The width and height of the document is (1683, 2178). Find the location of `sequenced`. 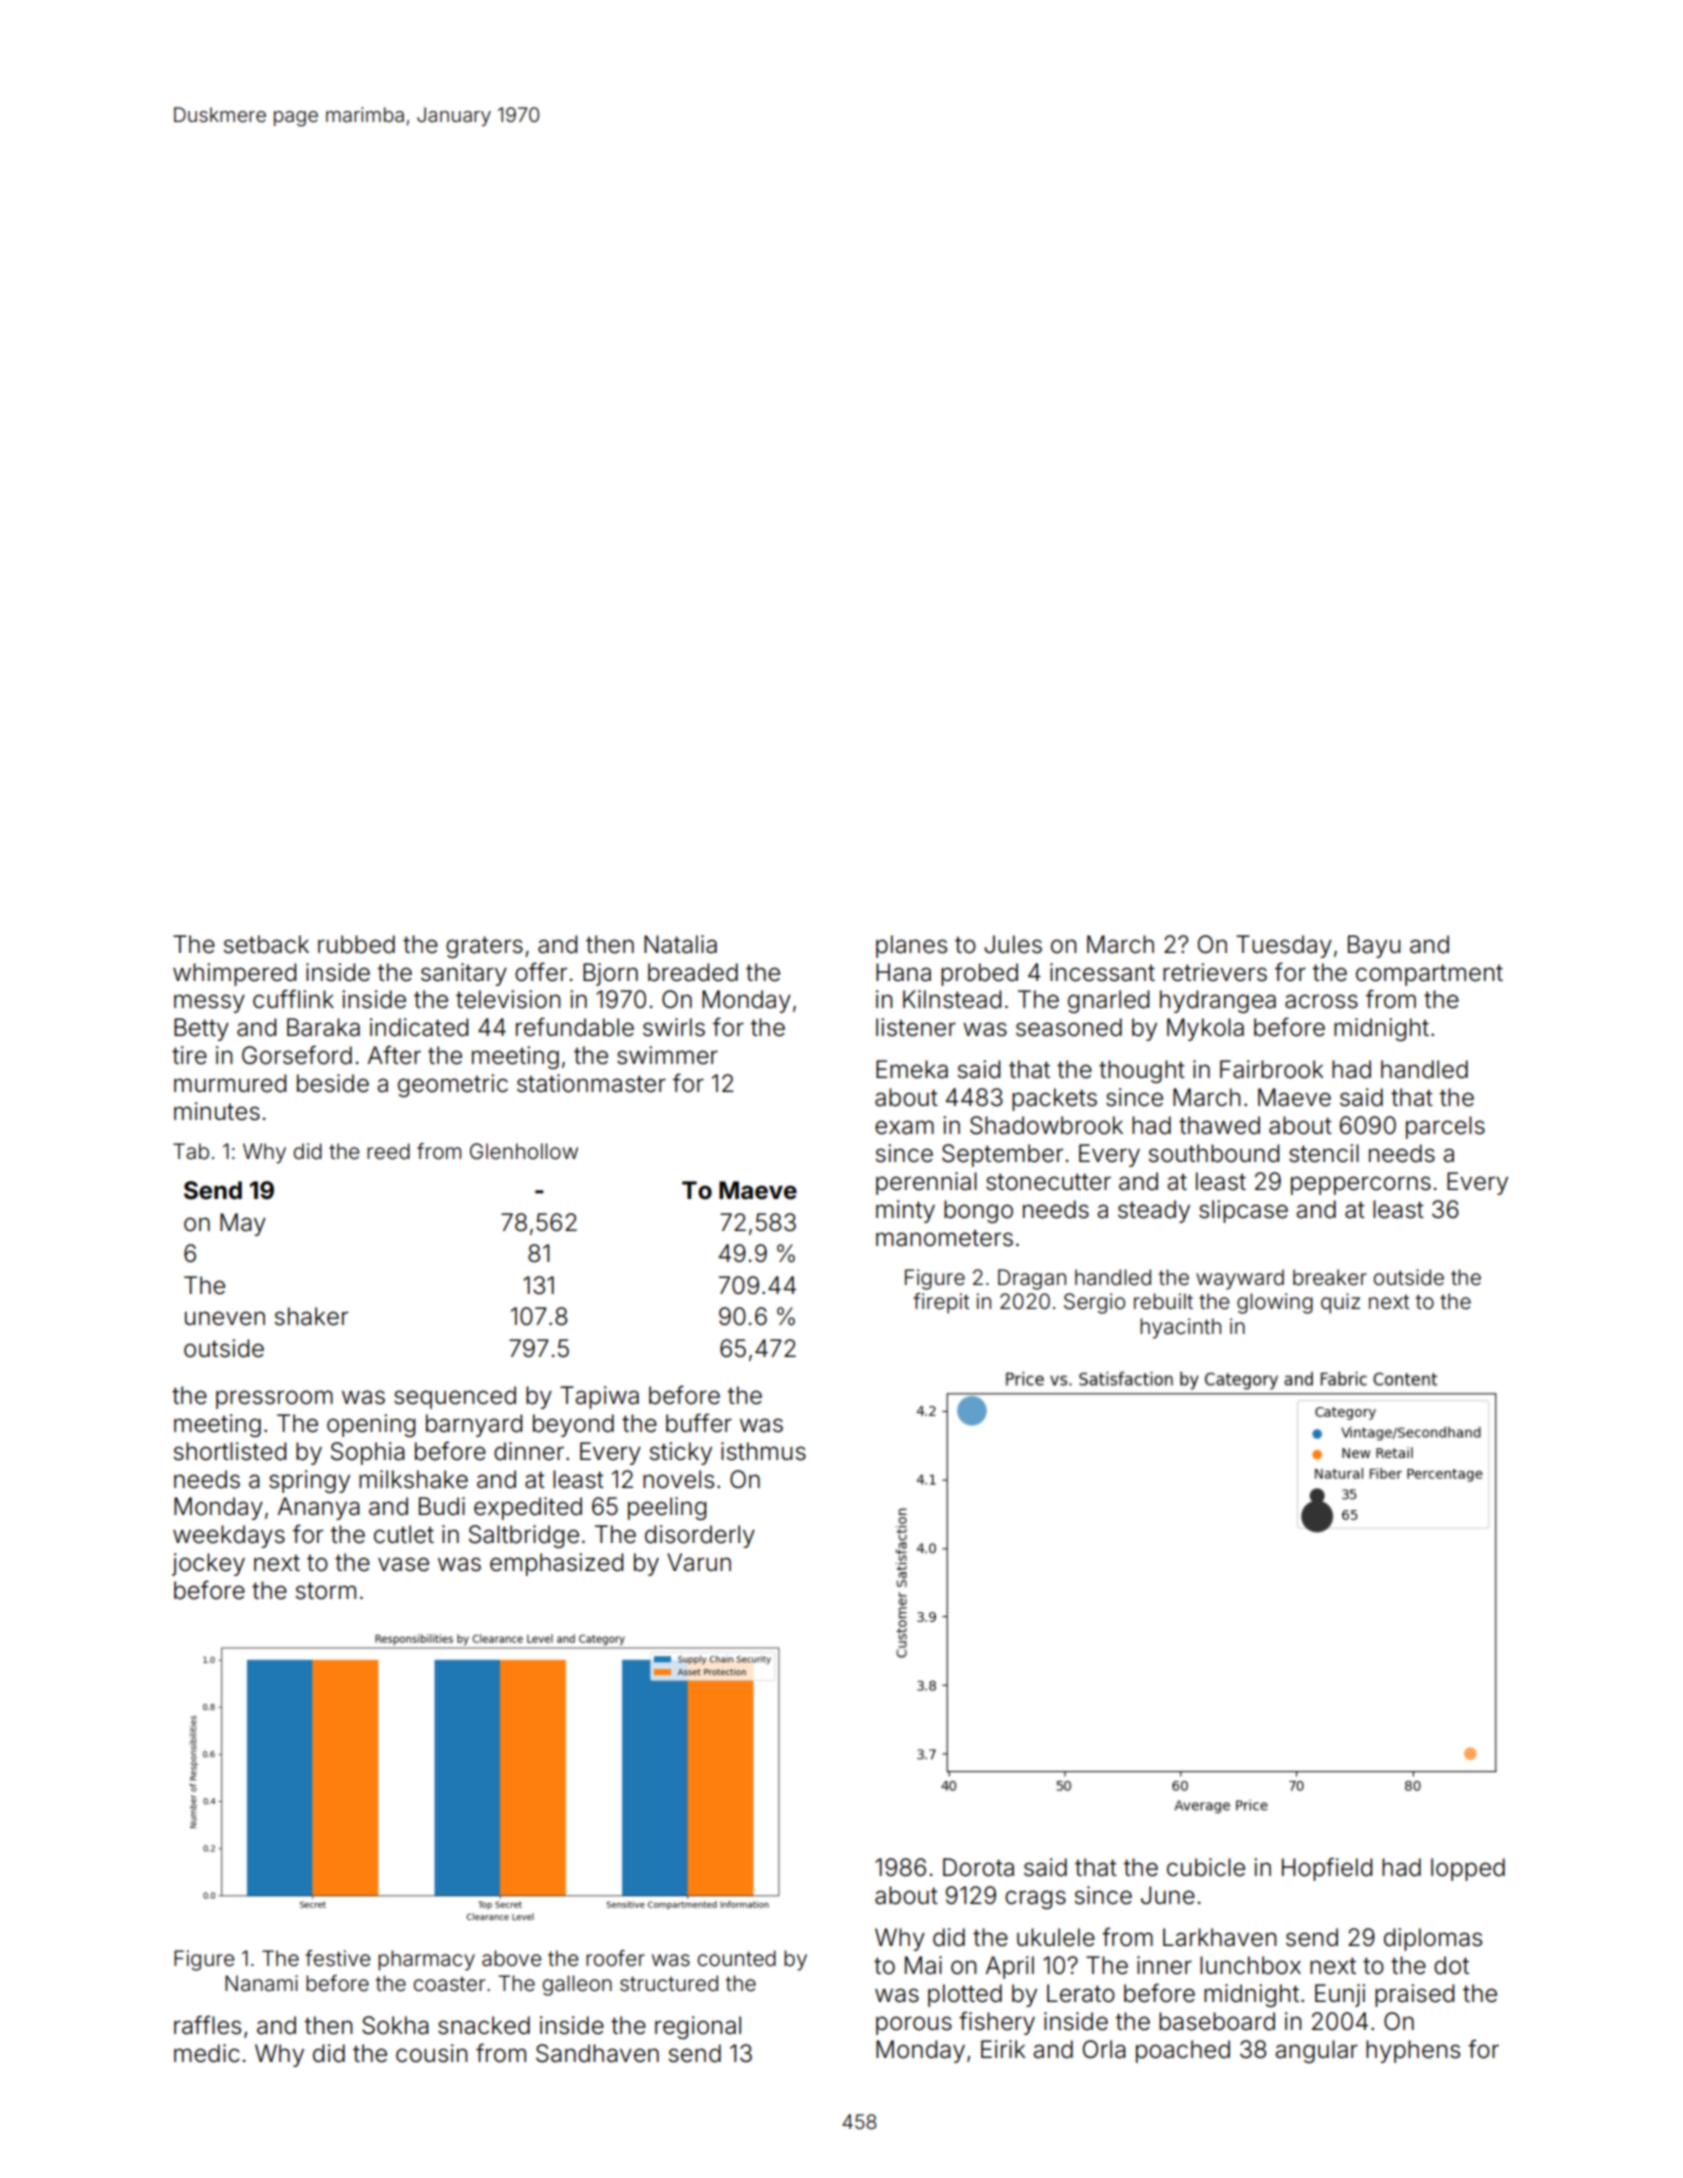

sequenced is located at coordinates (455, 1397).
